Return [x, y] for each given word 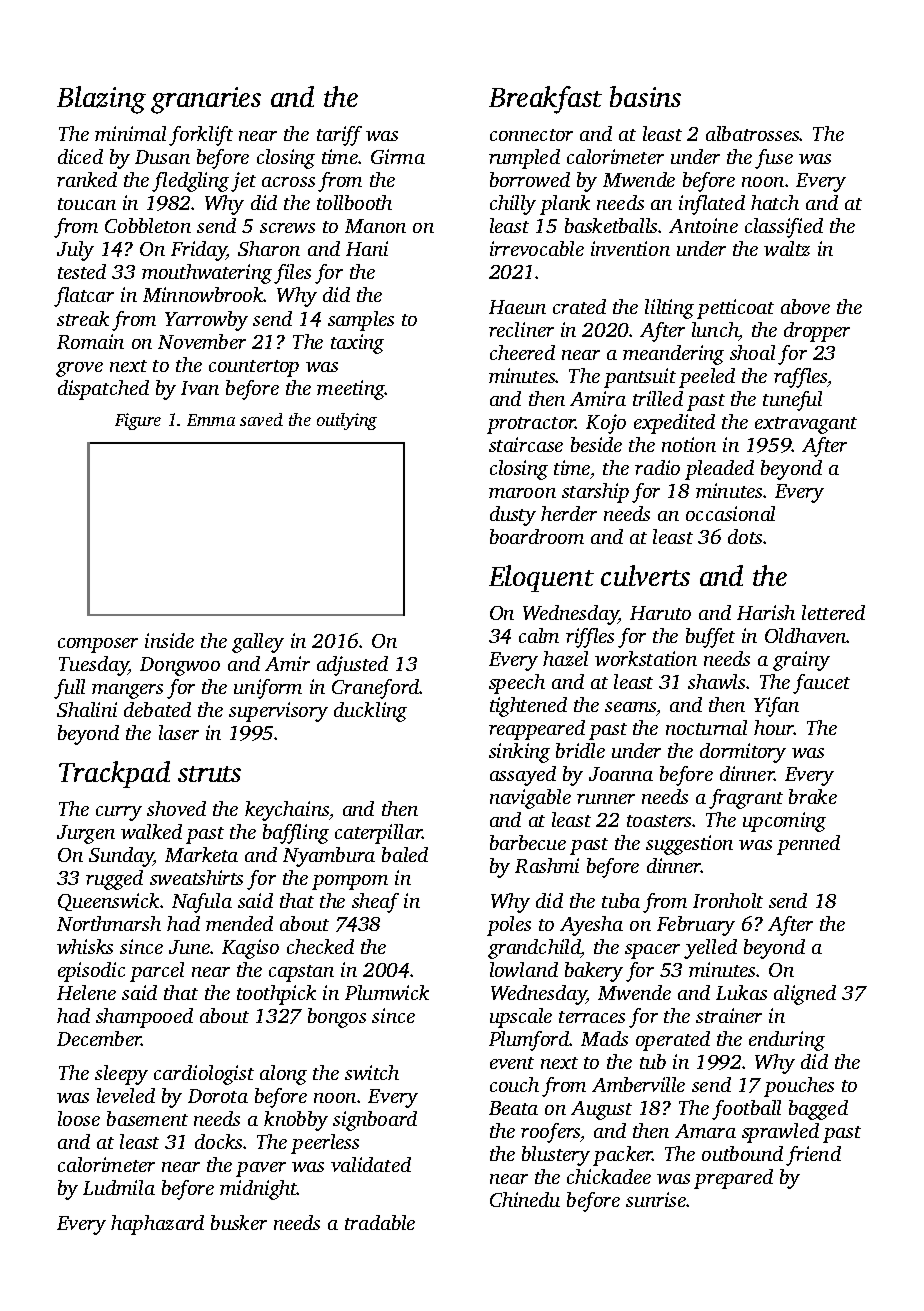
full [69, 689]
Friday [199, 251]
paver [261, 1169]
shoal [752, 352]
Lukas [741, 992]
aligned [805, 995]
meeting [351, 390]
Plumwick [387, 992]
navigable [530, 799]
